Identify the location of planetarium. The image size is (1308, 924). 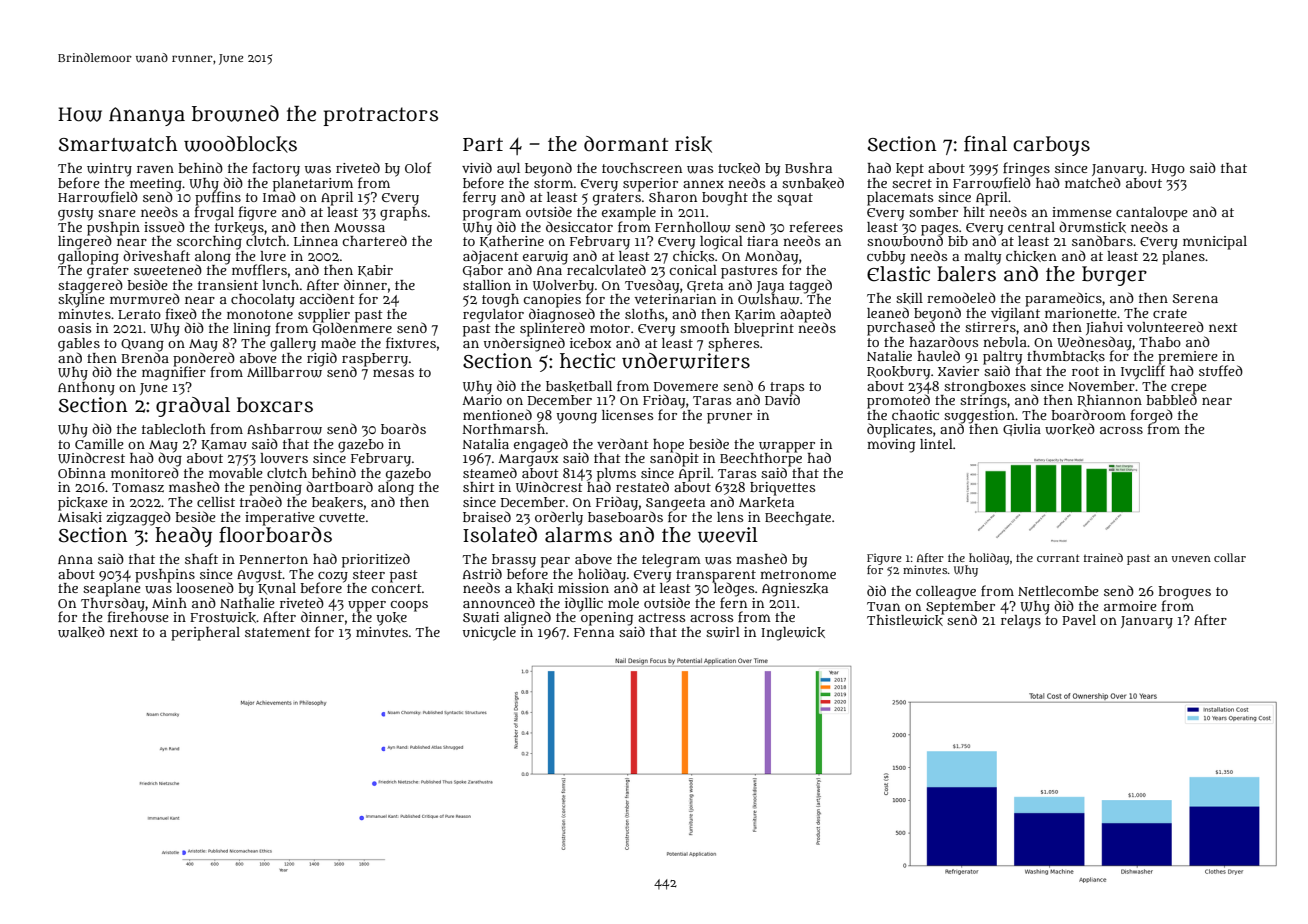
(313, 185).
